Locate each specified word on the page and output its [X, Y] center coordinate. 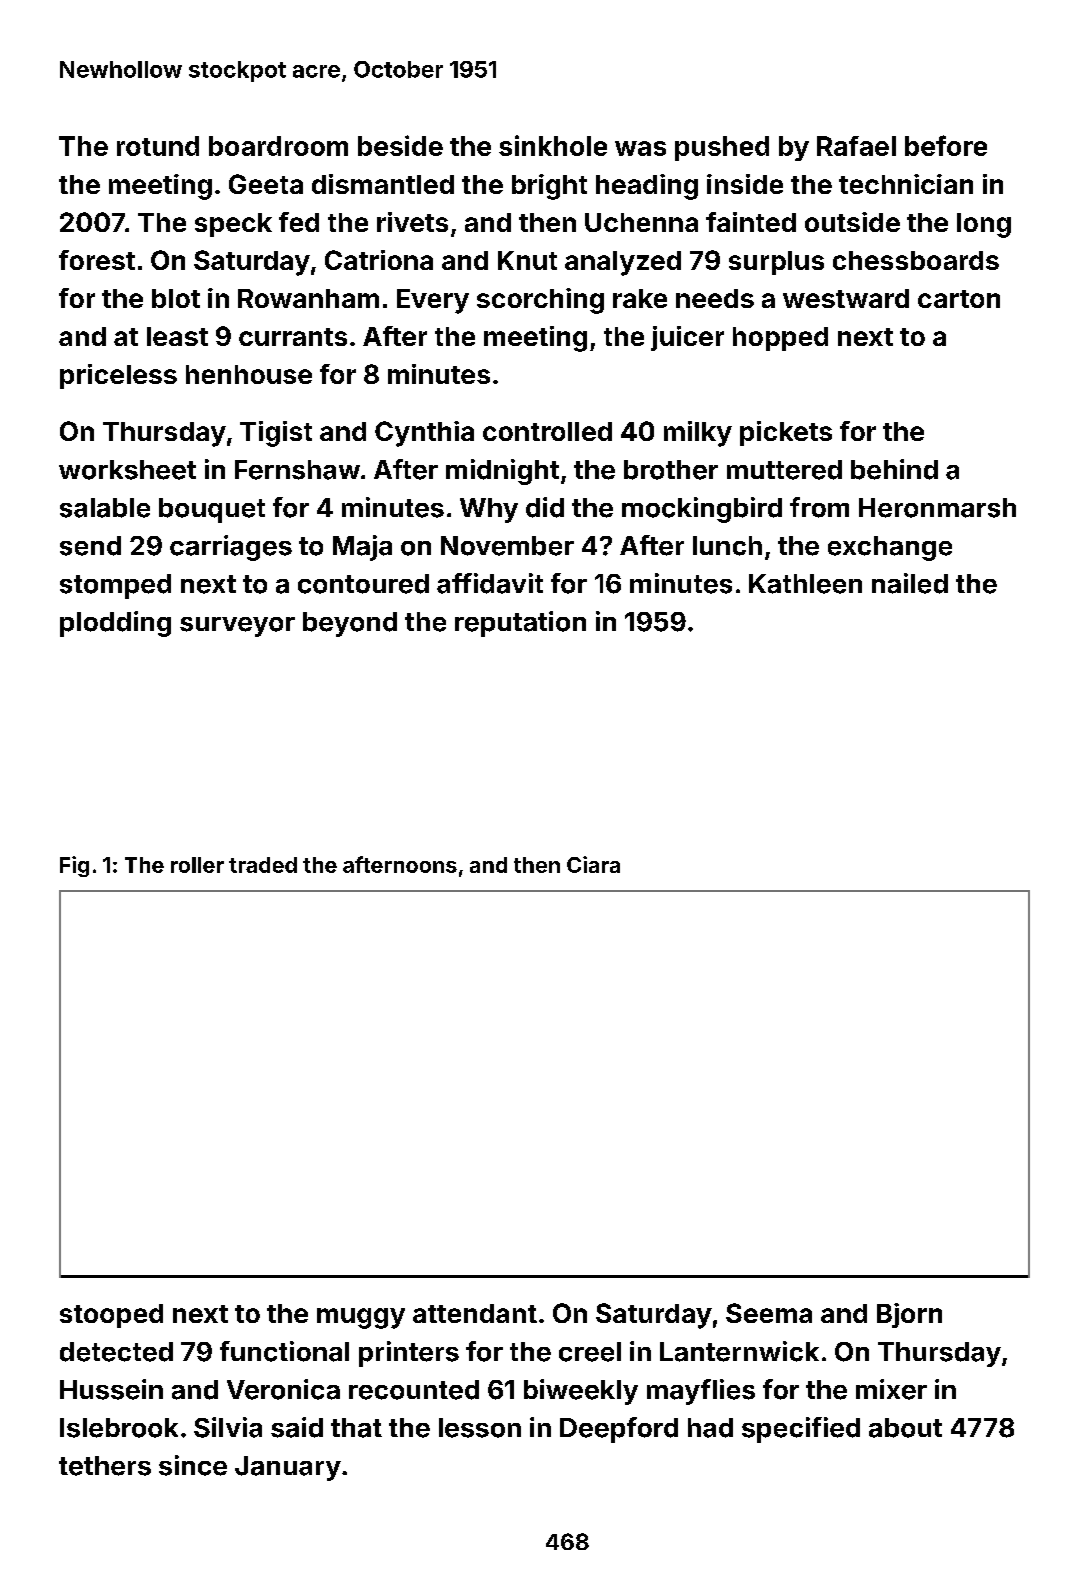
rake [640, 298]
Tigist [276, 434]
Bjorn [909, 1315]
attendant [475, 1313]
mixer [891, 1389]
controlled [547, 431]
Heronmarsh [937, 508]
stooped [111, 1316]
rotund [158, 146]
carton [959, 299]
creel [590, 1352]
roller [197, 865]
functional [284, 1351]
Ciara [593, 864]
